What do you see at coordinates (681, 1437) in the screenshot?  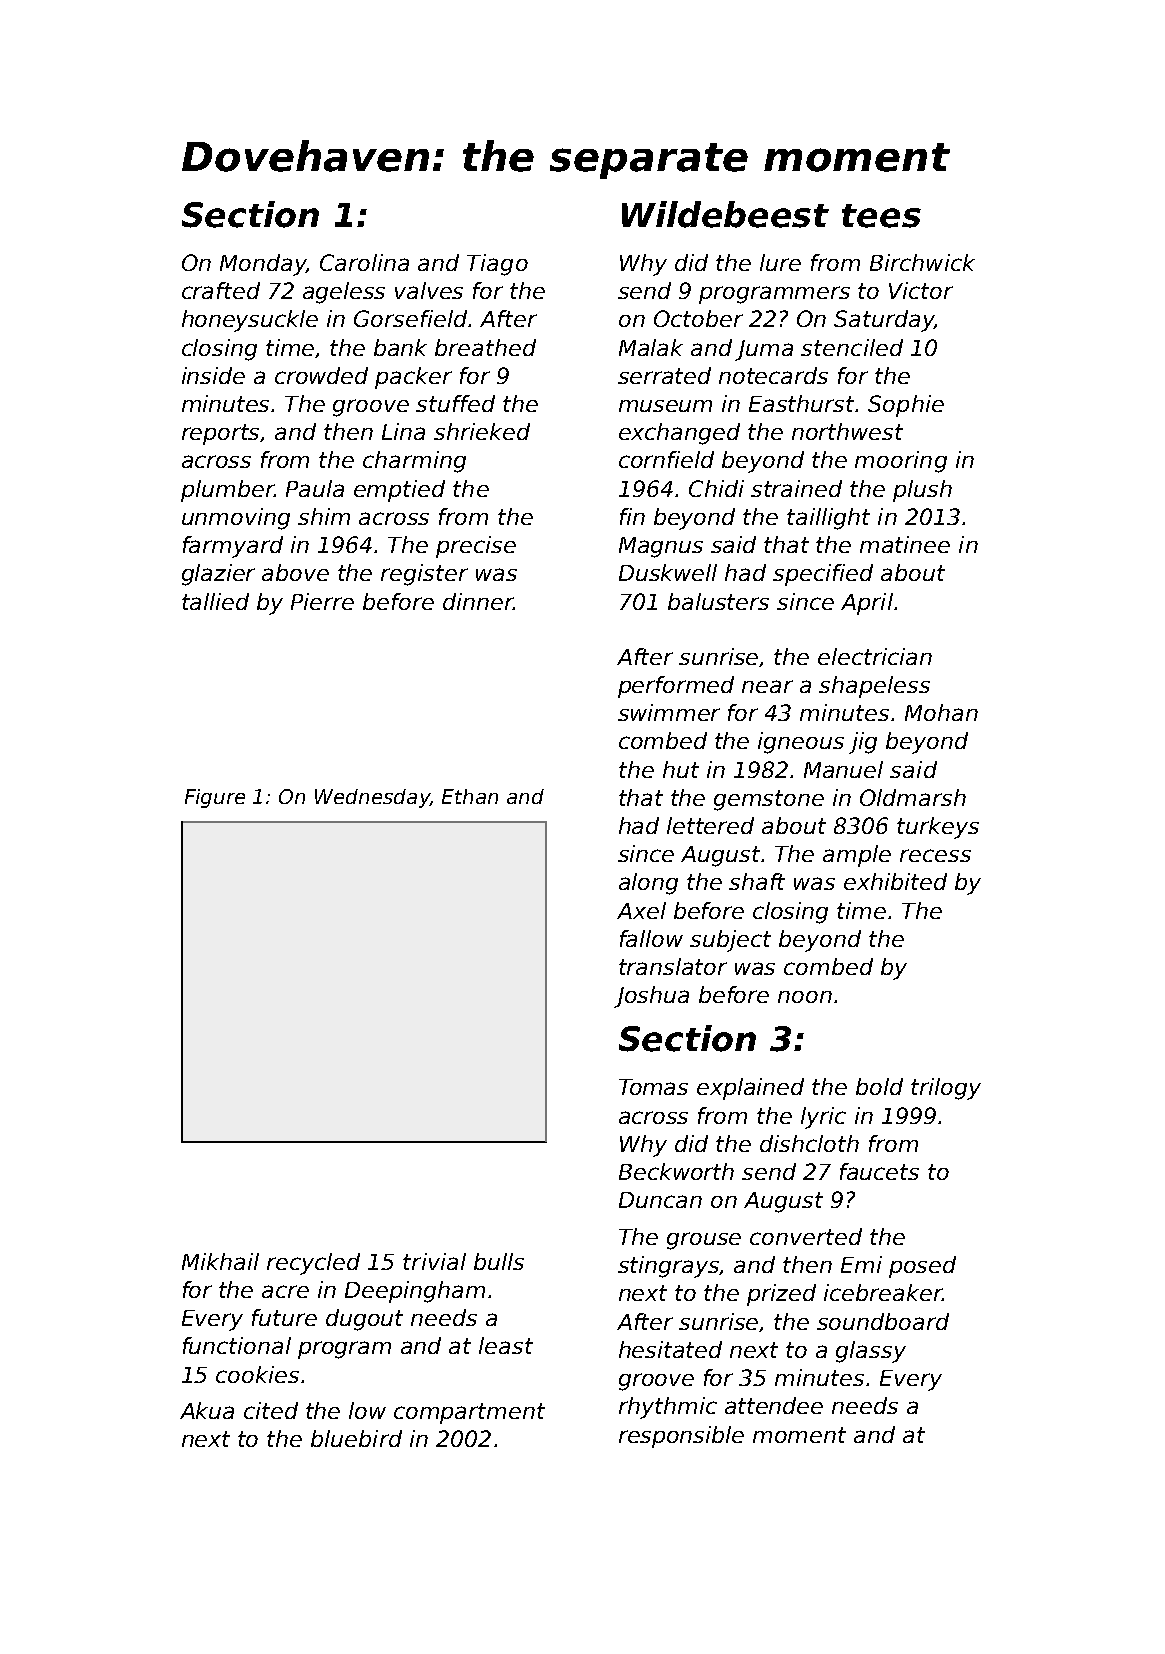 I see `responsible` at bounding box center [681, 1437].
